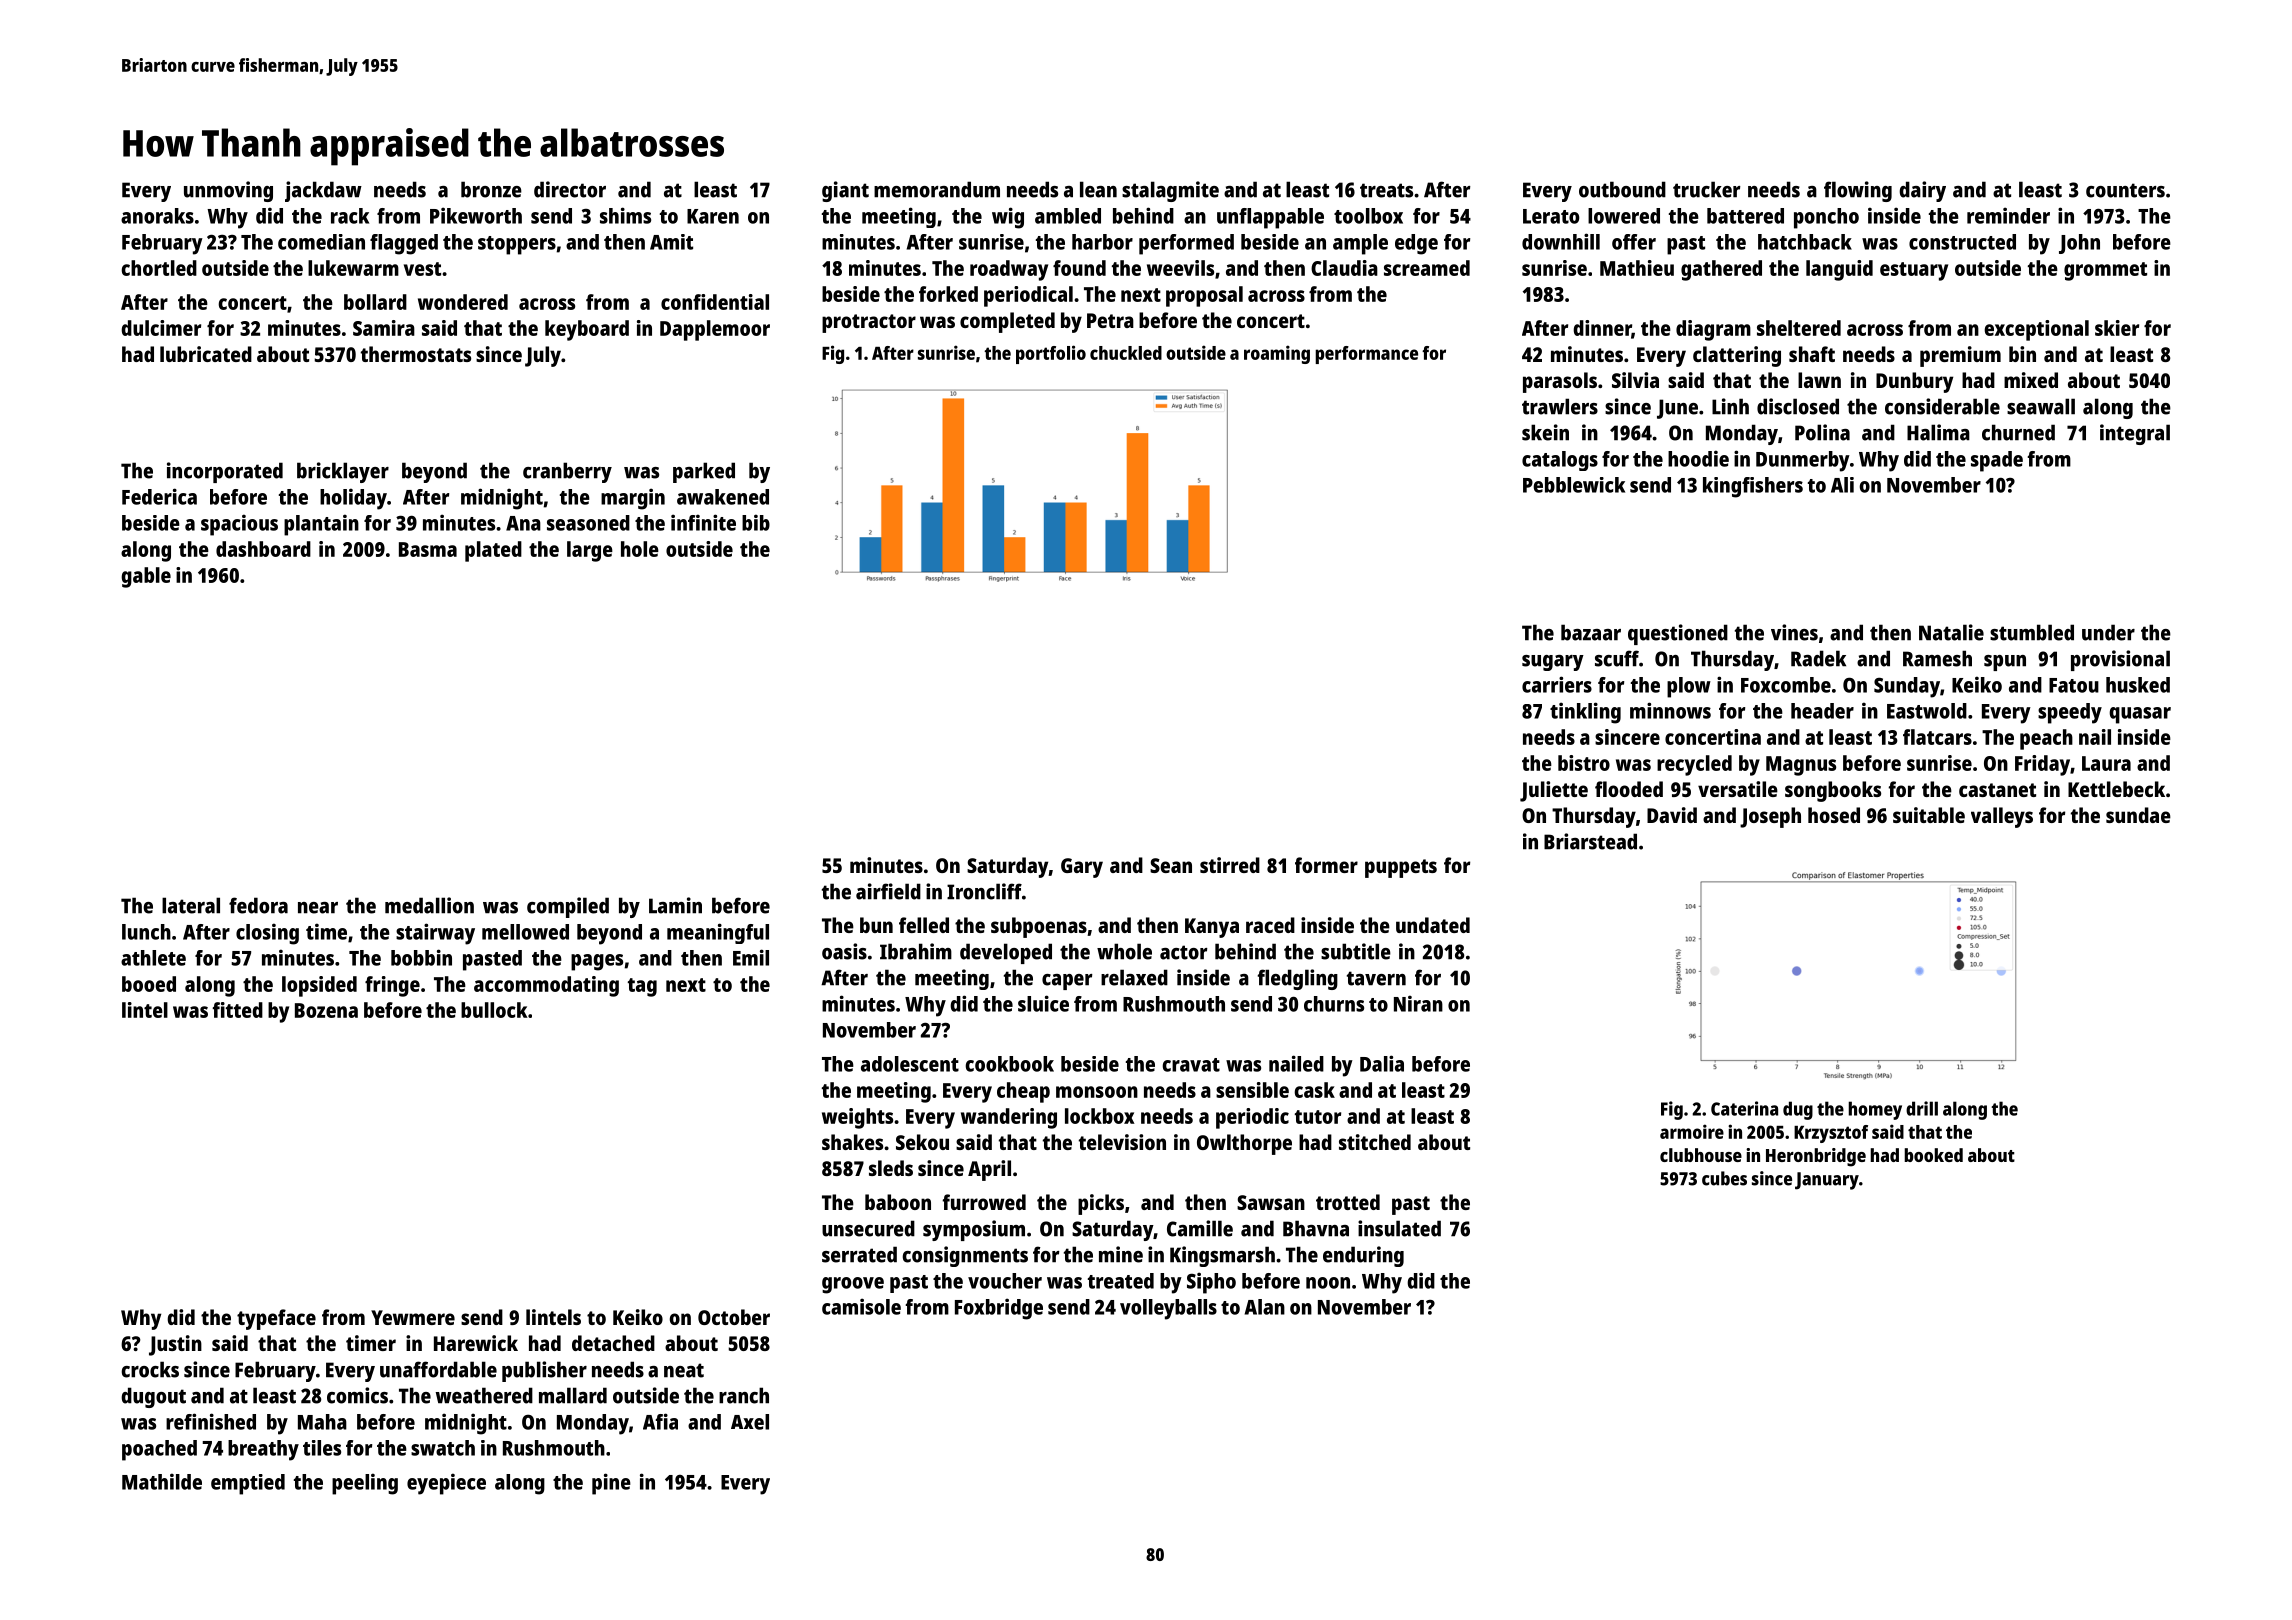 The width and height of the document is (2292, 1620). Describe the element at coordinates (1344, 268) in the document. I see `Claudia` at that location.
